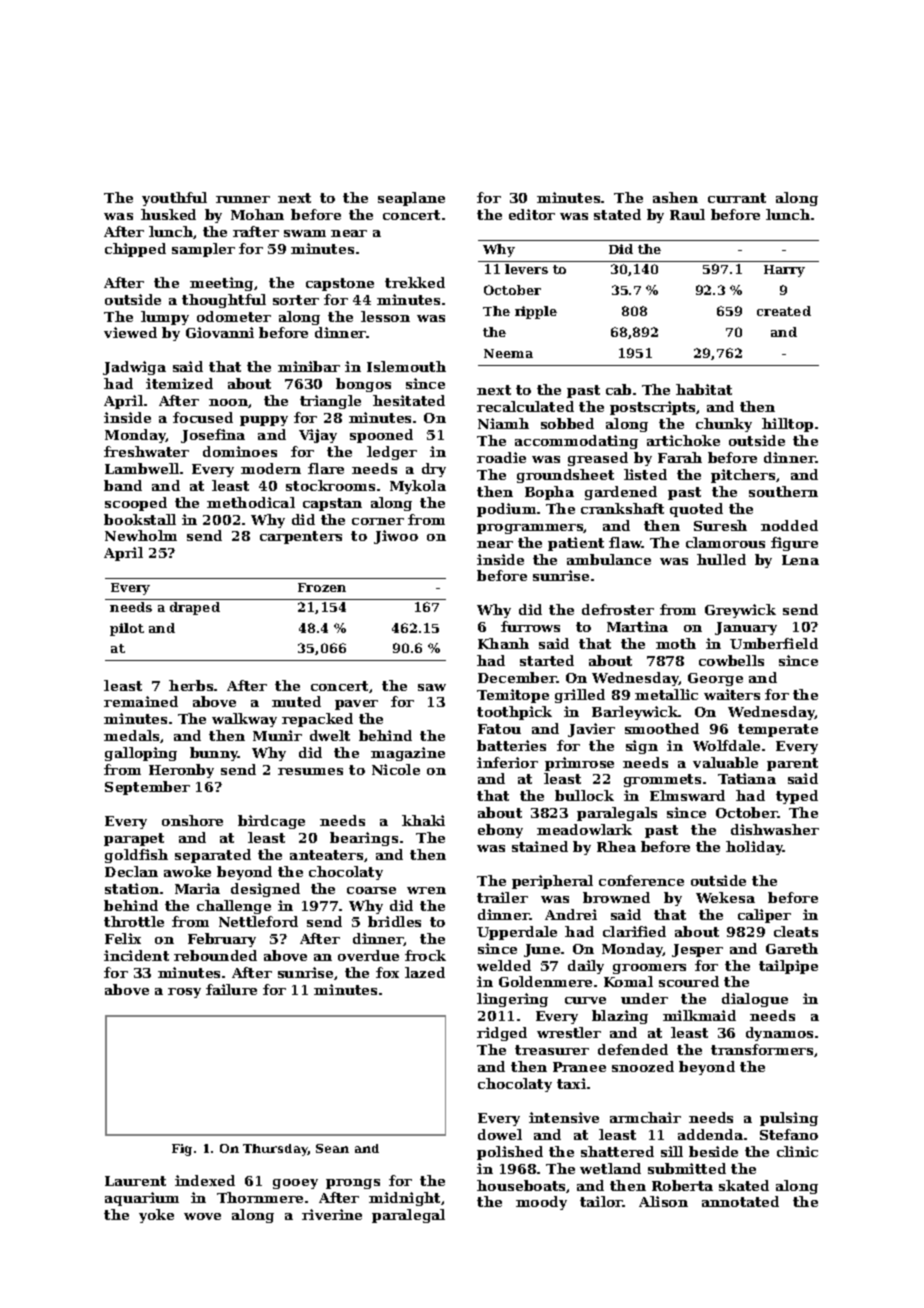 This page has height=1308, width=924. What do you see at coordinates (754, 848) in the page?
I see `holiday` at bounding box center [754, 848].
